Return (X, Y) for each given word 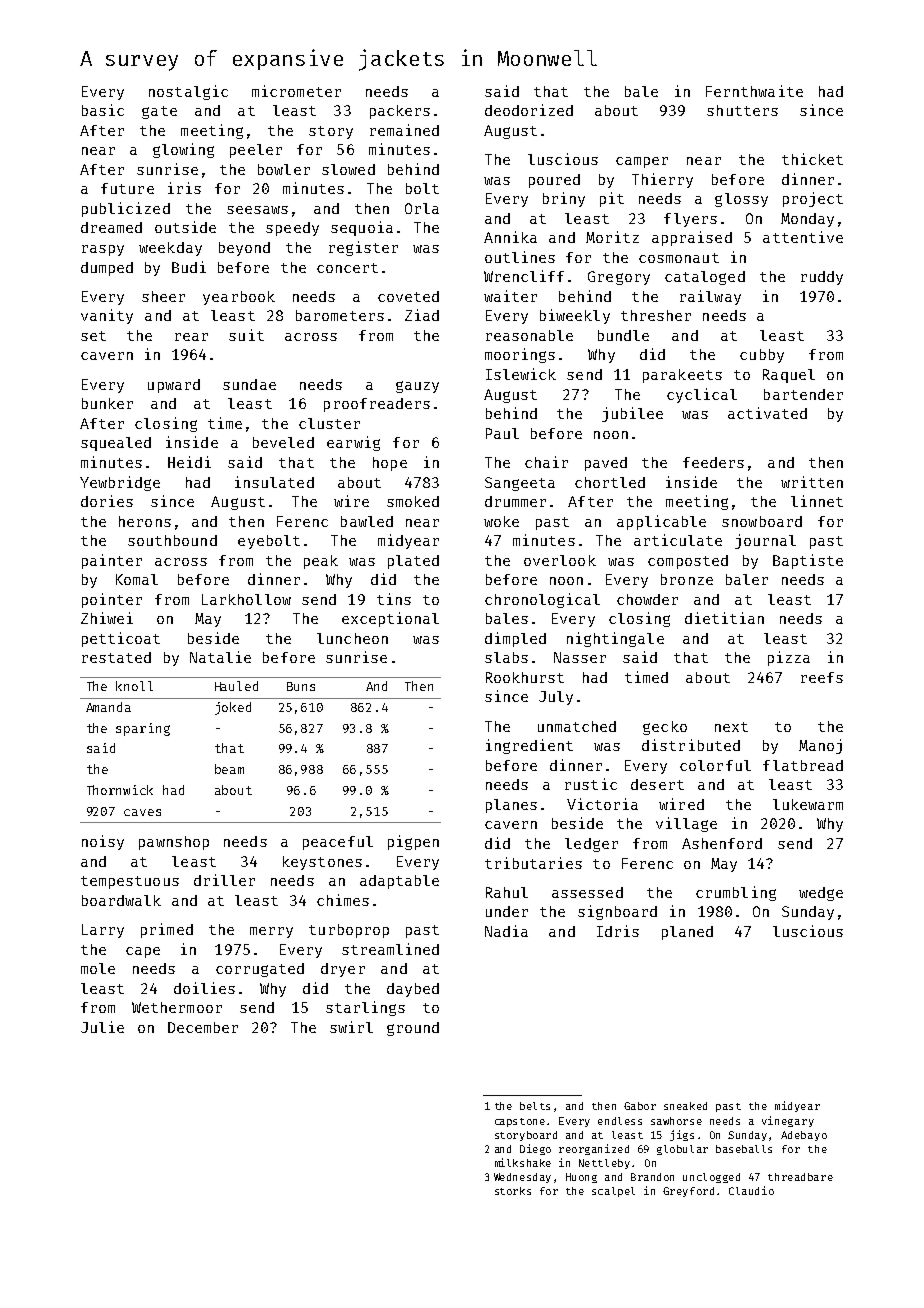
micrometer (296, 91)
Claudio (751, 1190)
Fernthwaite (754, 91)
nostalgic (188, 92)
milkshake (523, 1162)
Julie (102, 1027)
